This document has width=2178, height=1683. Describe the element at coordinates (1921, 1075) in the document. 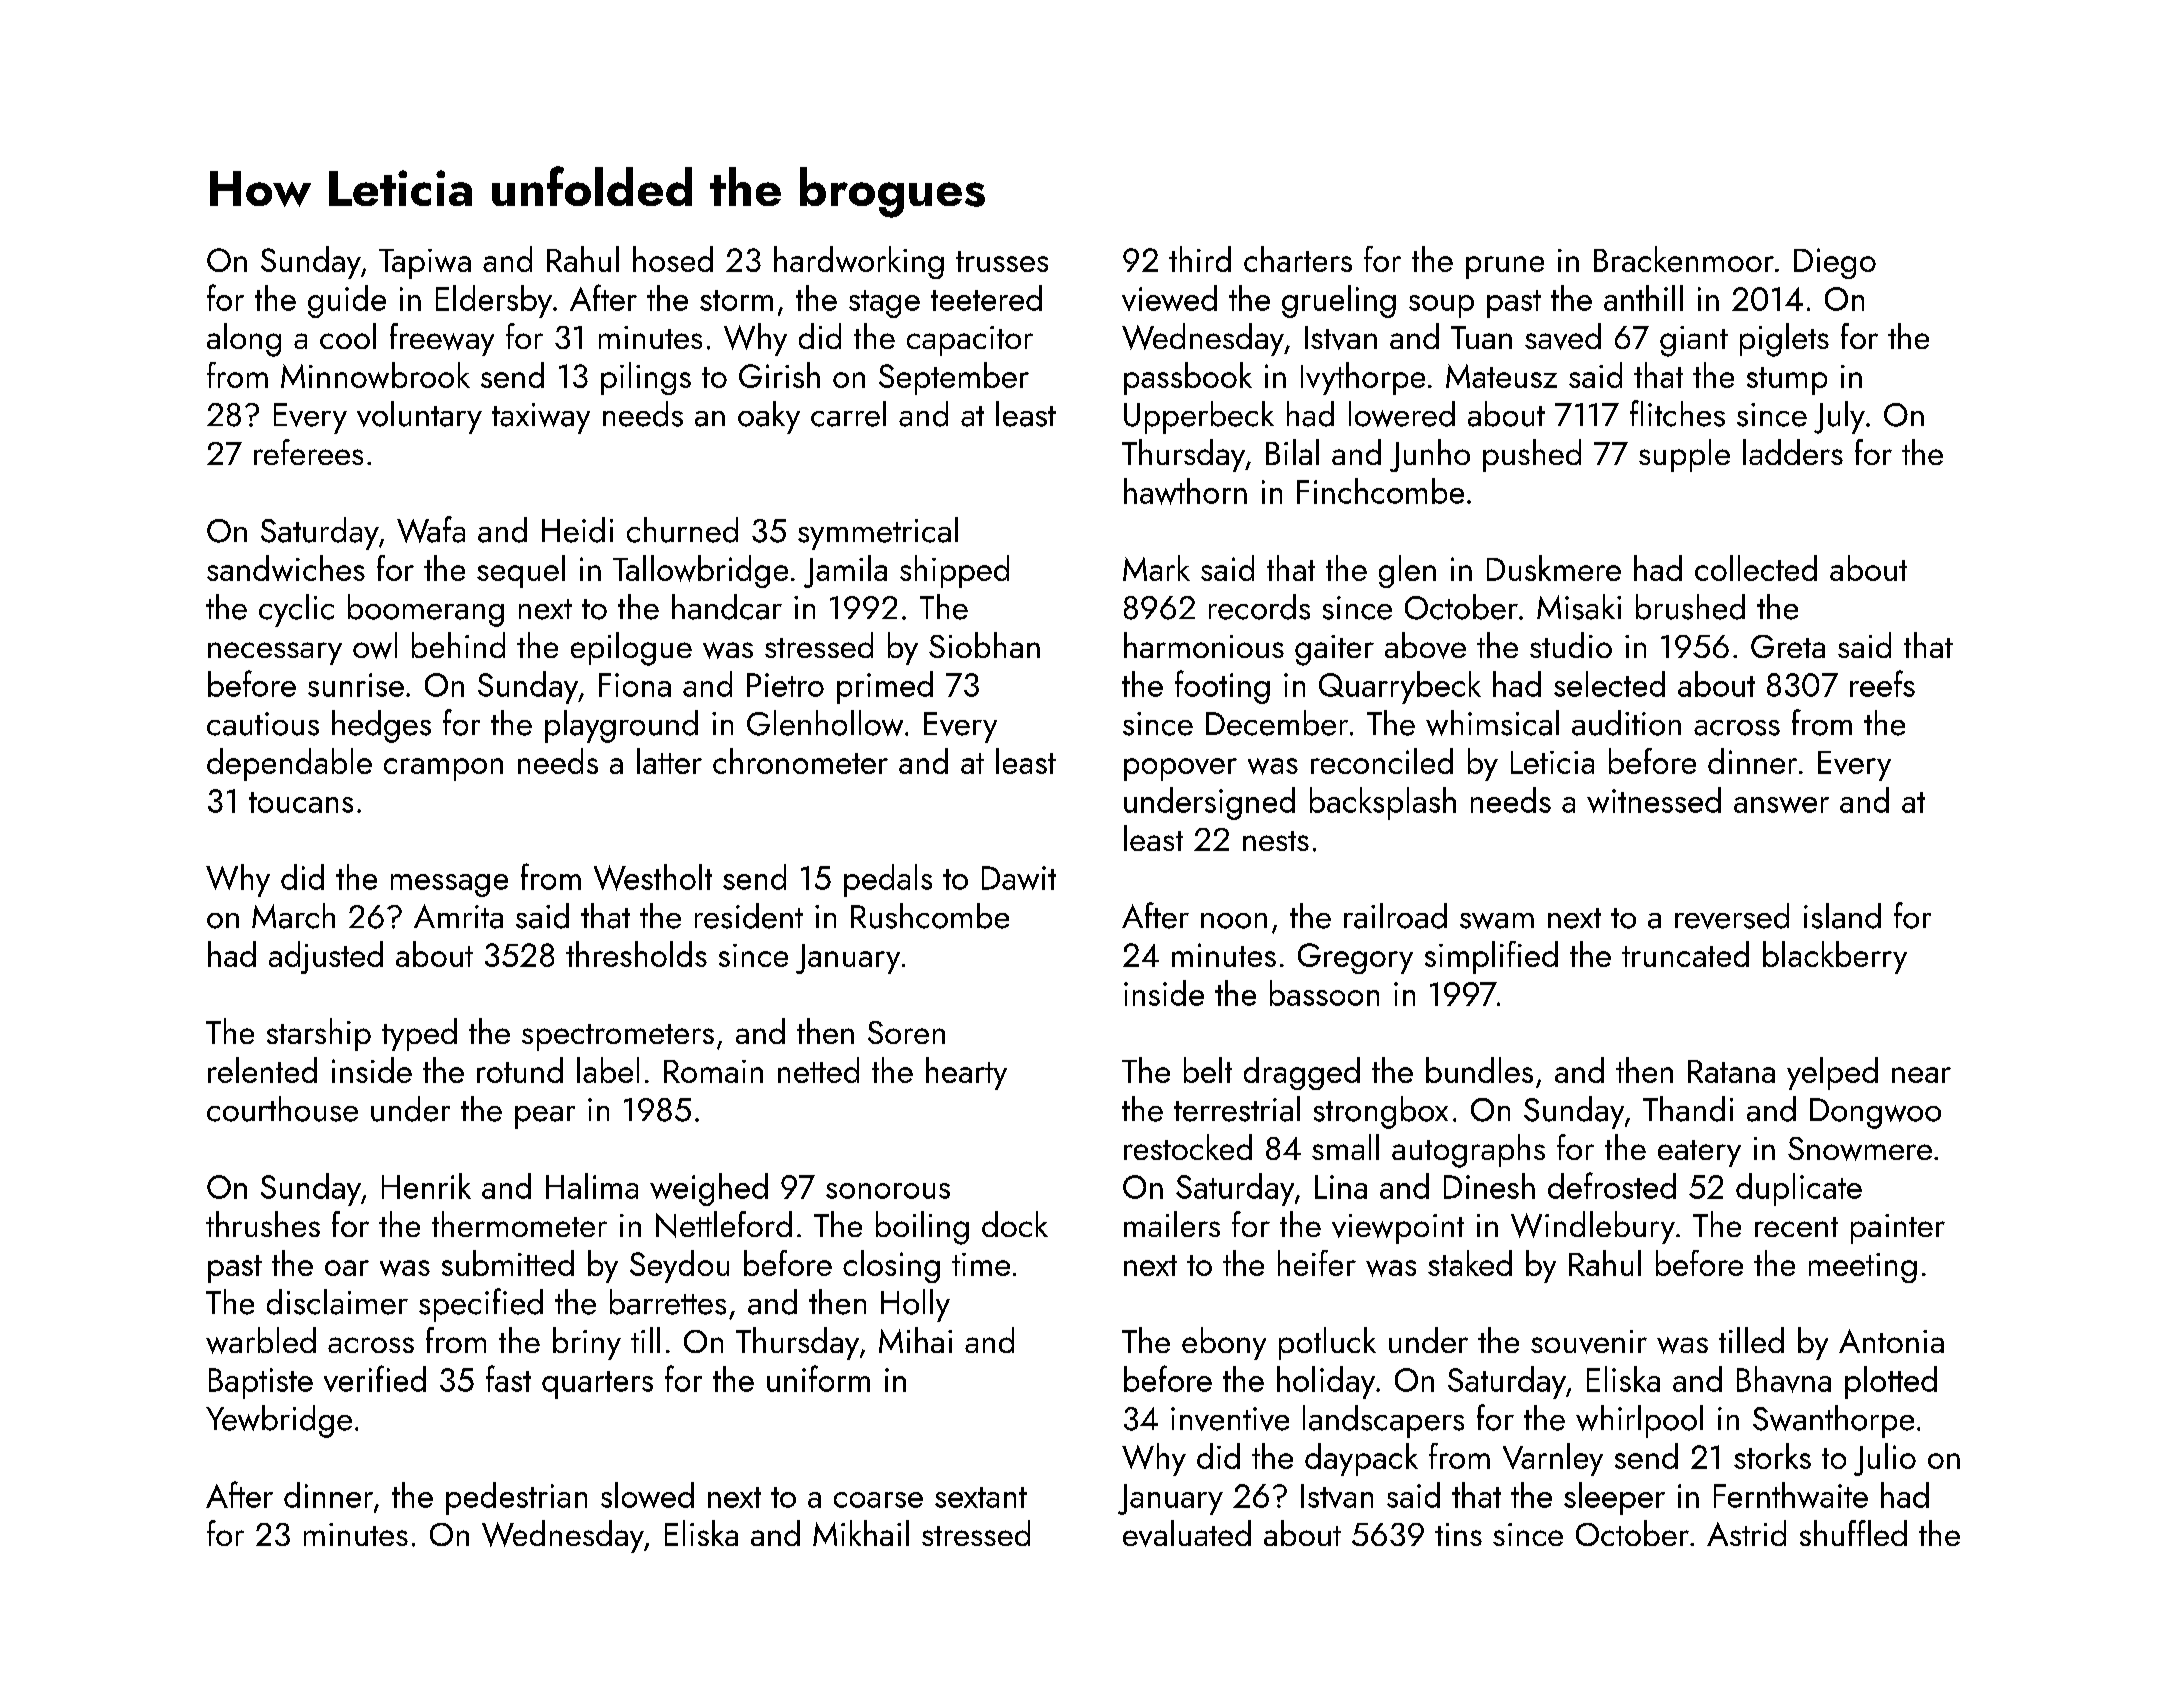

I see `near` at that location.
